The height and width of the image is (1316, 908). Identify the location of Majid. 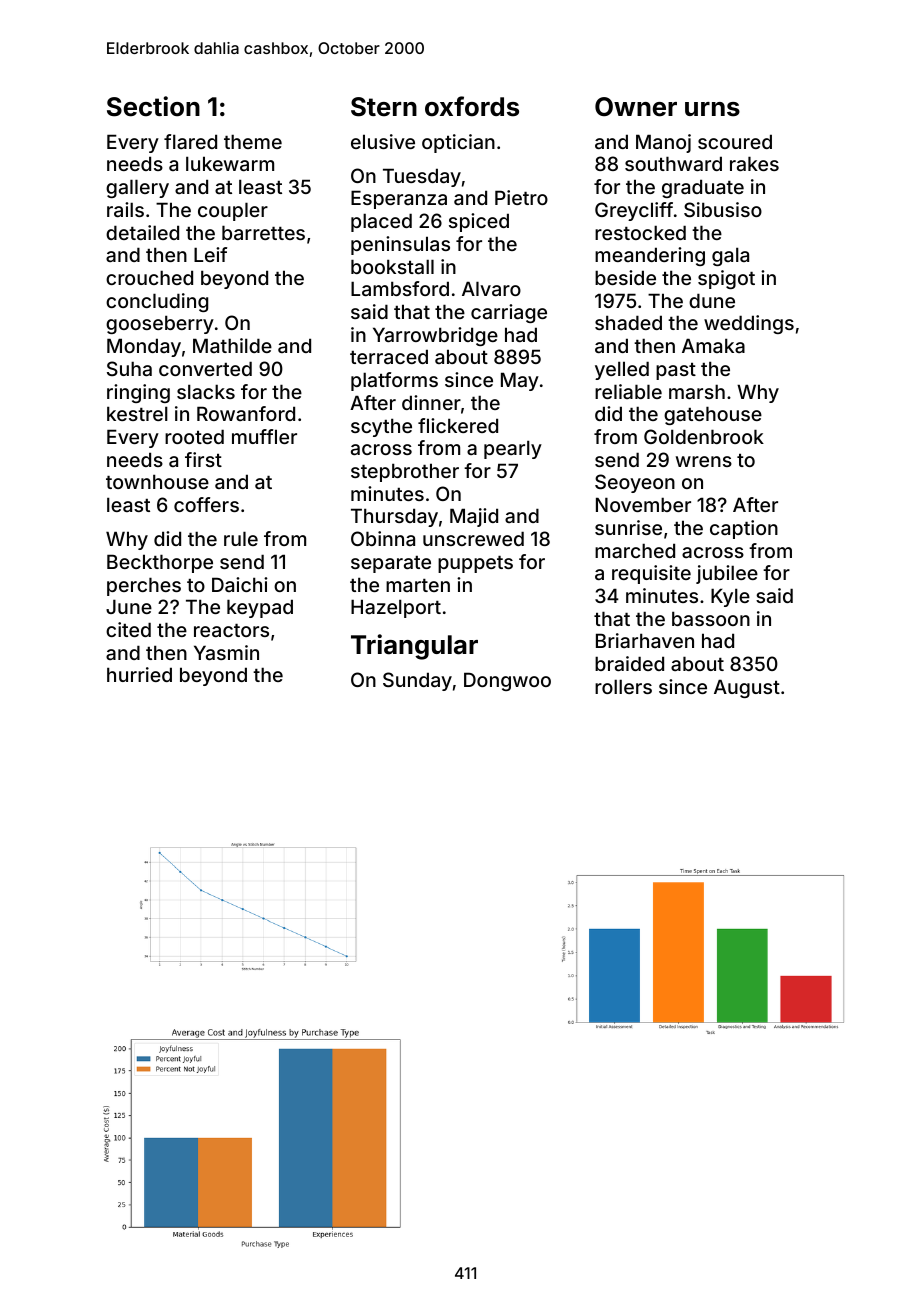
(474, 517).
